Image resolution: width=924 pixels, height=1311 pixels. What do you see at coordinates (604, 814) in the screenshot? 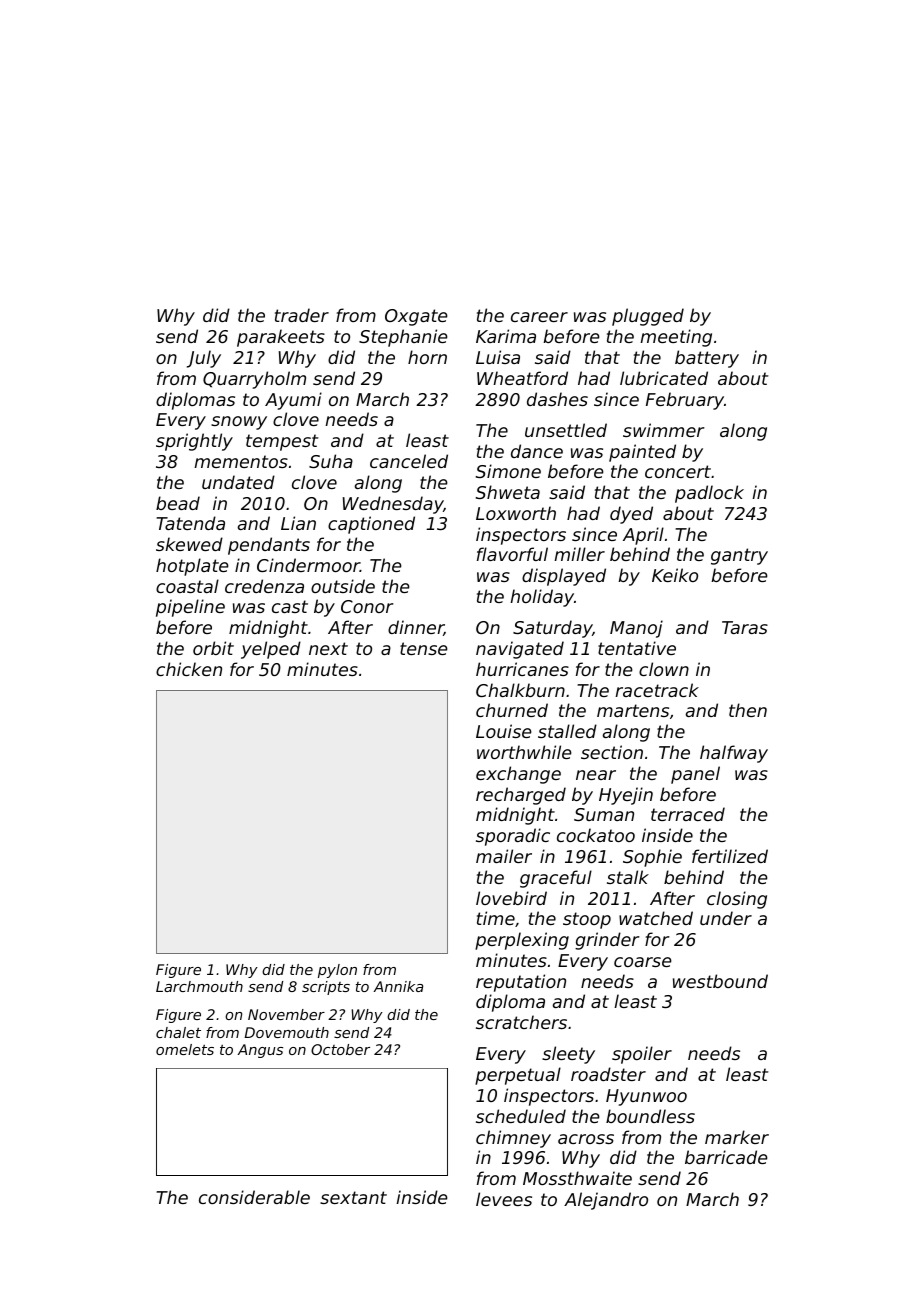
I see `Suman` at bounding box center [604, 814].
